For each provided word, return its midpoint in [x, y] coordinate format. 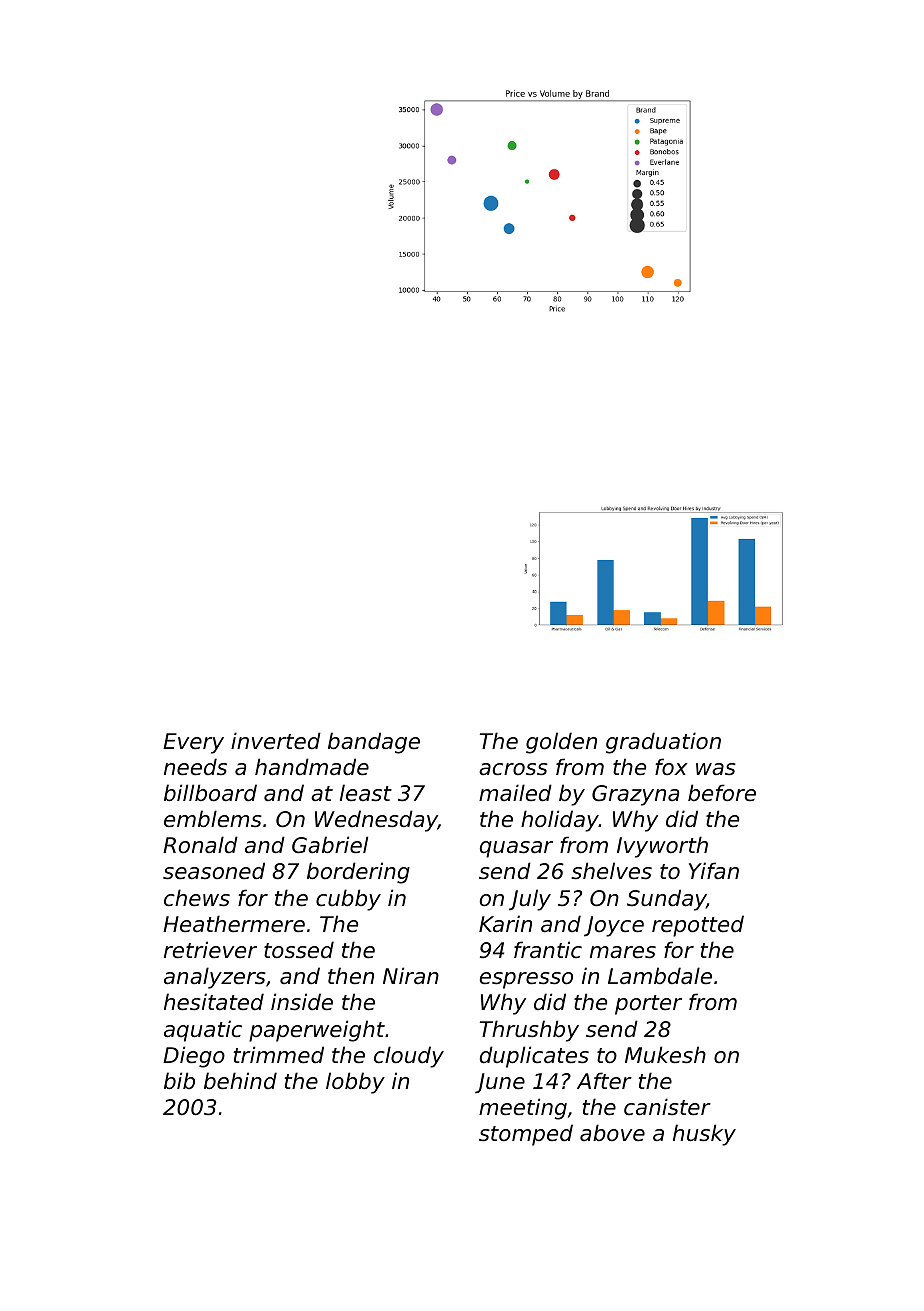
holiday [560, 821]
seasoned [214, 871]
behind [240, 1081]
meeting [523, 1109]
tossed [299, 950]
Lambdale [660, 976]
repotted [698, 926]
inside [302, 1002]
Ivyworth [662, 847]
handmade [312, 767]
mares [623, 952]
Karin [505, 924]
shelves [611, 871]
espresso [526, 980]
